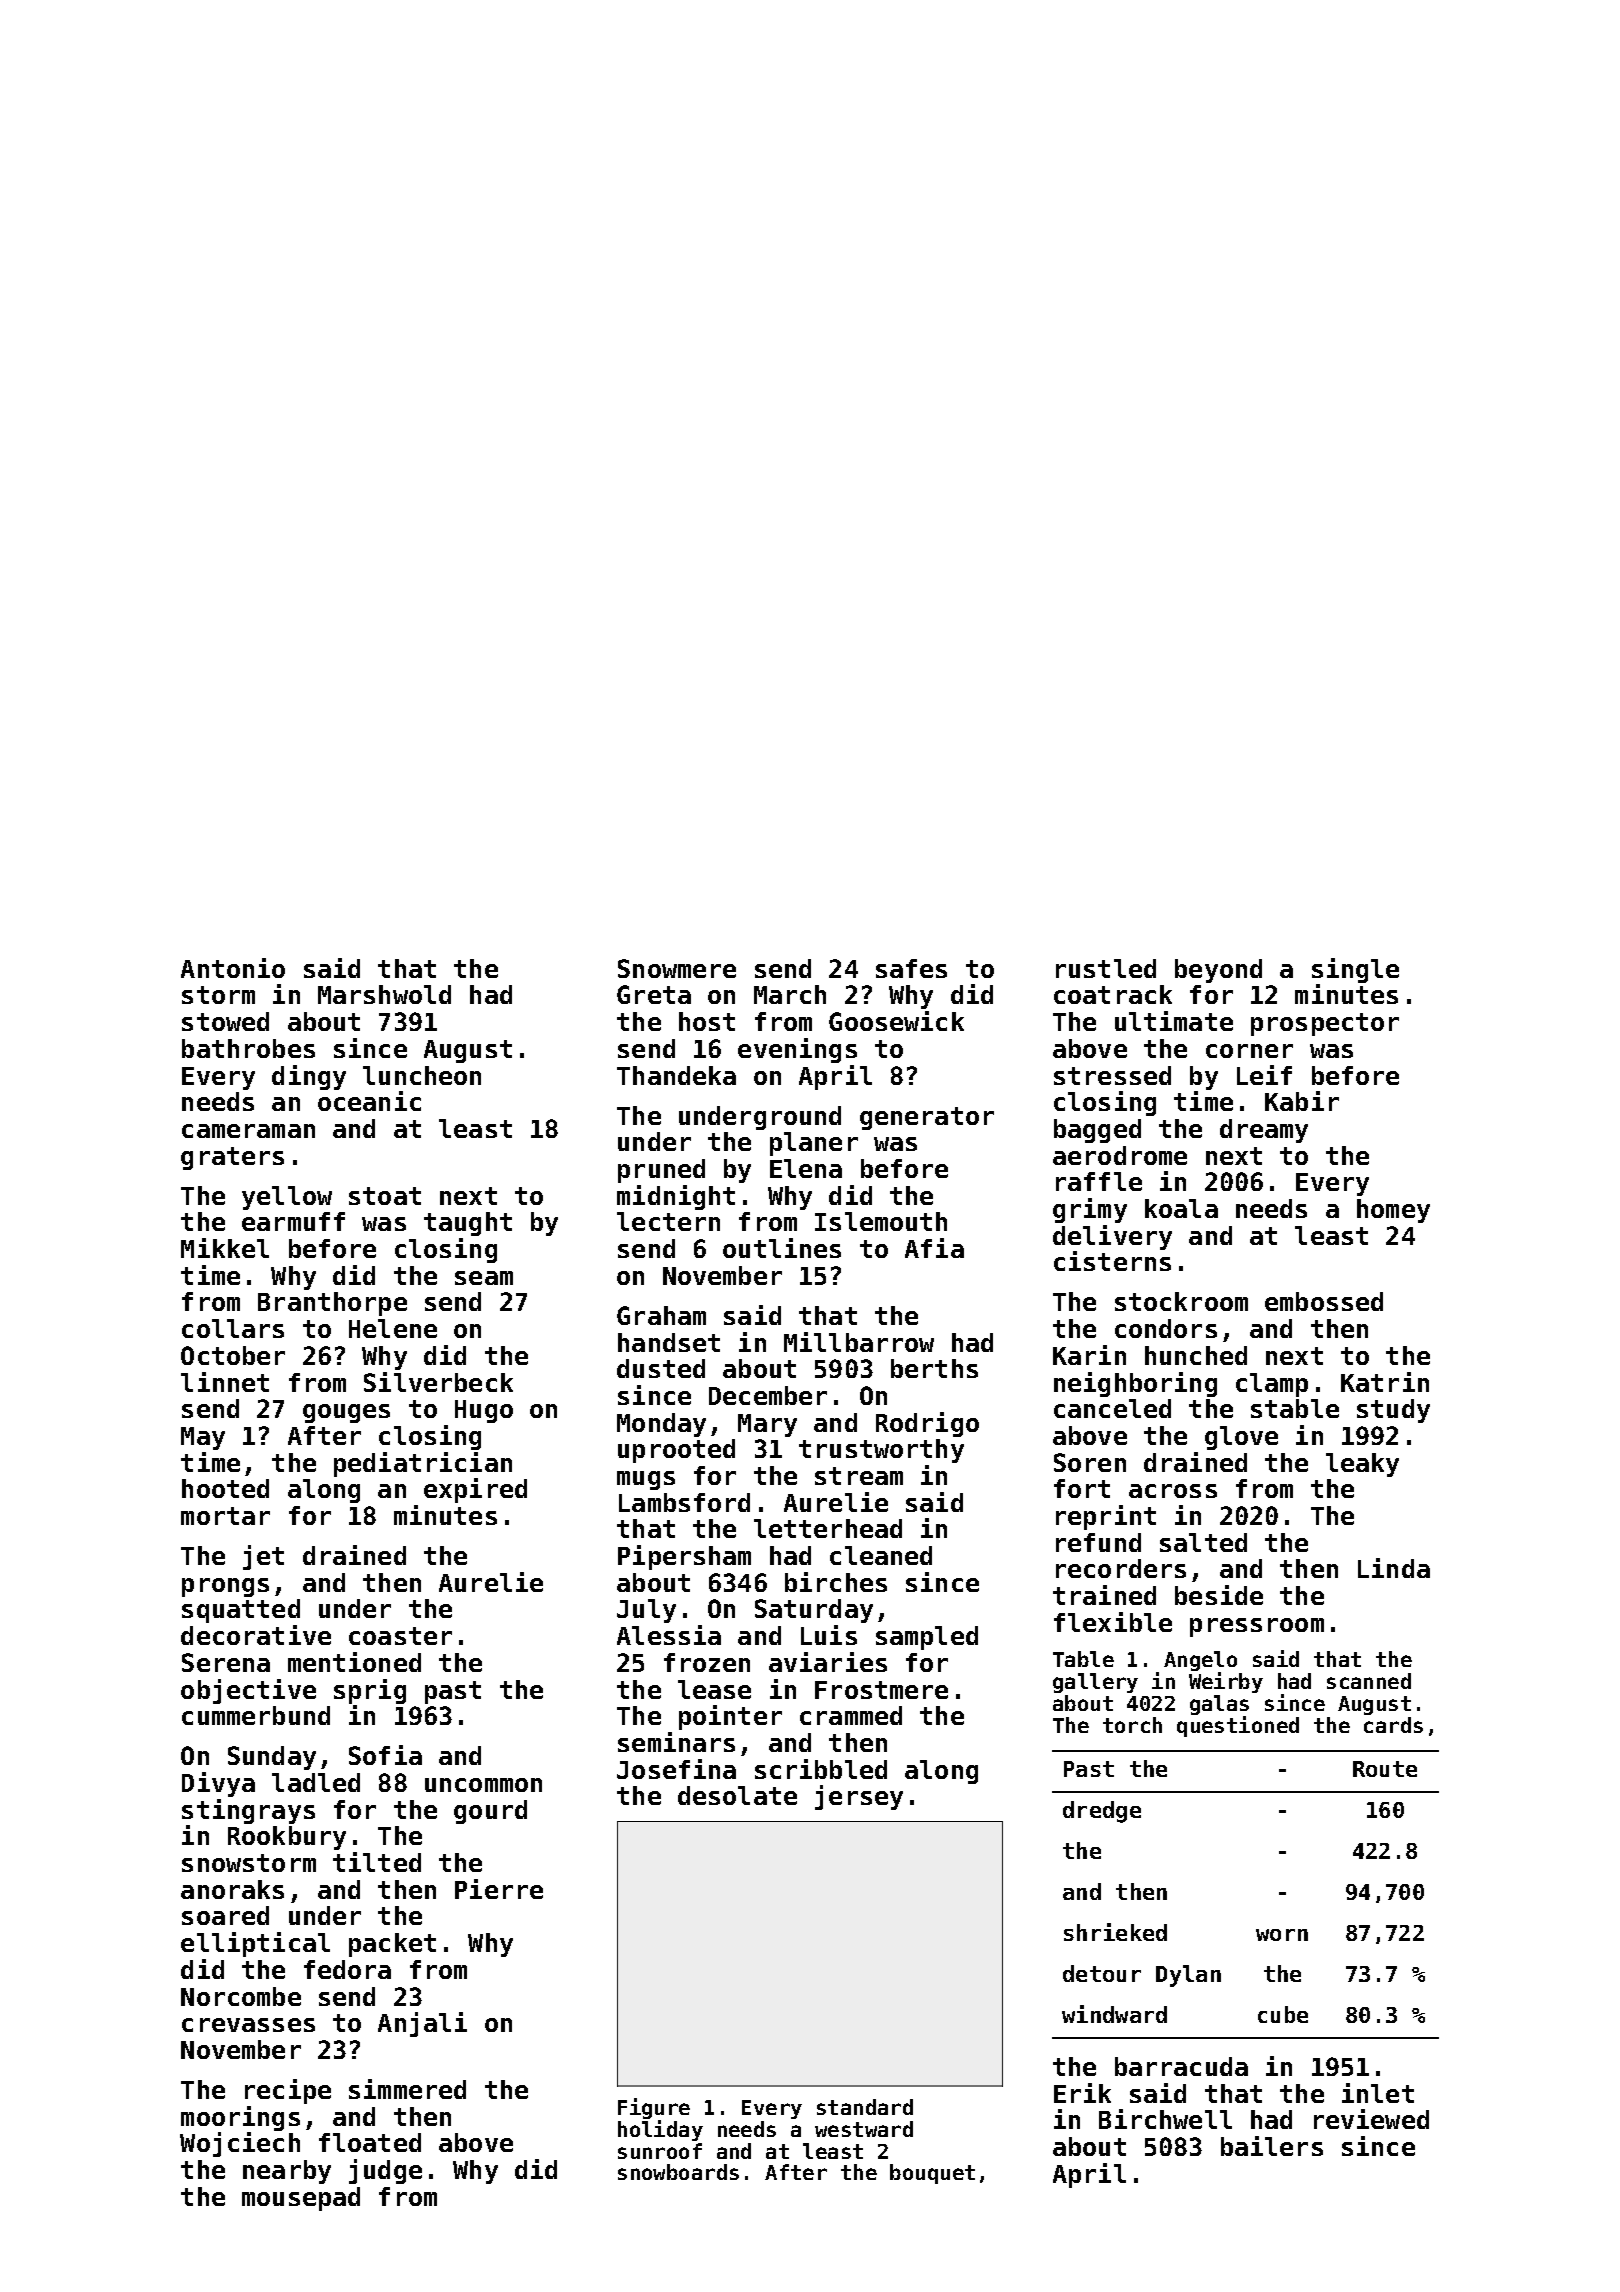 Image resolution: width=1620 pixels, height=2292 pixels. What do you see at coordinates (232, 1158) in the screenshot?
I see `graters` at bounding box center [232, 1158].
